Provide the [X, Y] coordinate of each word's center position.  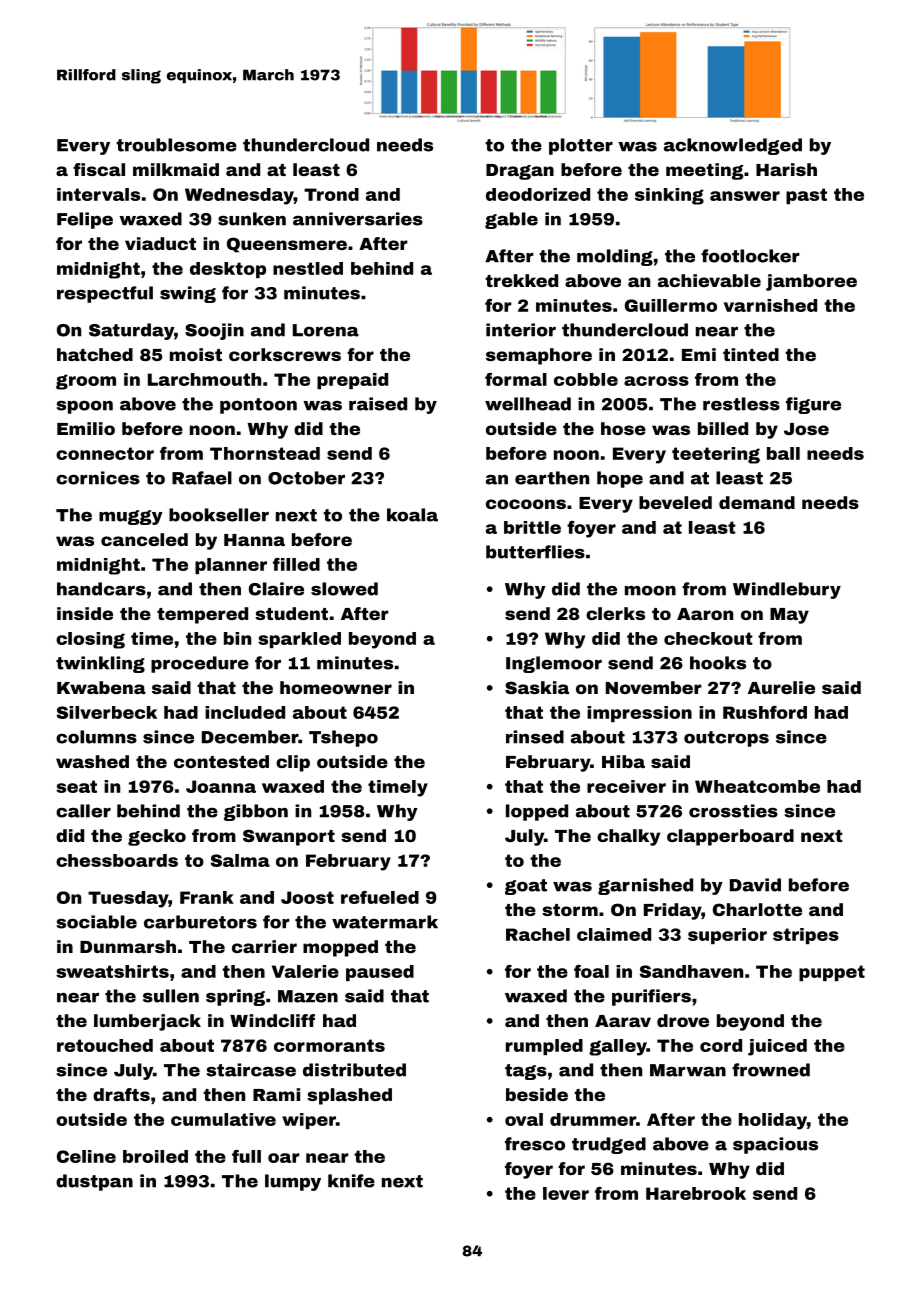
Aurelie [781, 687]
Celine [86, 1156]
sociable [96, 922]
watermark [385, 922]
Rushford [765, 712]
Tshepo [343, 738]
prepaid [352, 381]
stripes [806, 936]
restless [741, 404]
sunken [252, 219]
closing [90, 640]
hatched [95, 354]
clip [293, 763]
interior [521, 330]
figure [813, 405]
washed [92, 761]
